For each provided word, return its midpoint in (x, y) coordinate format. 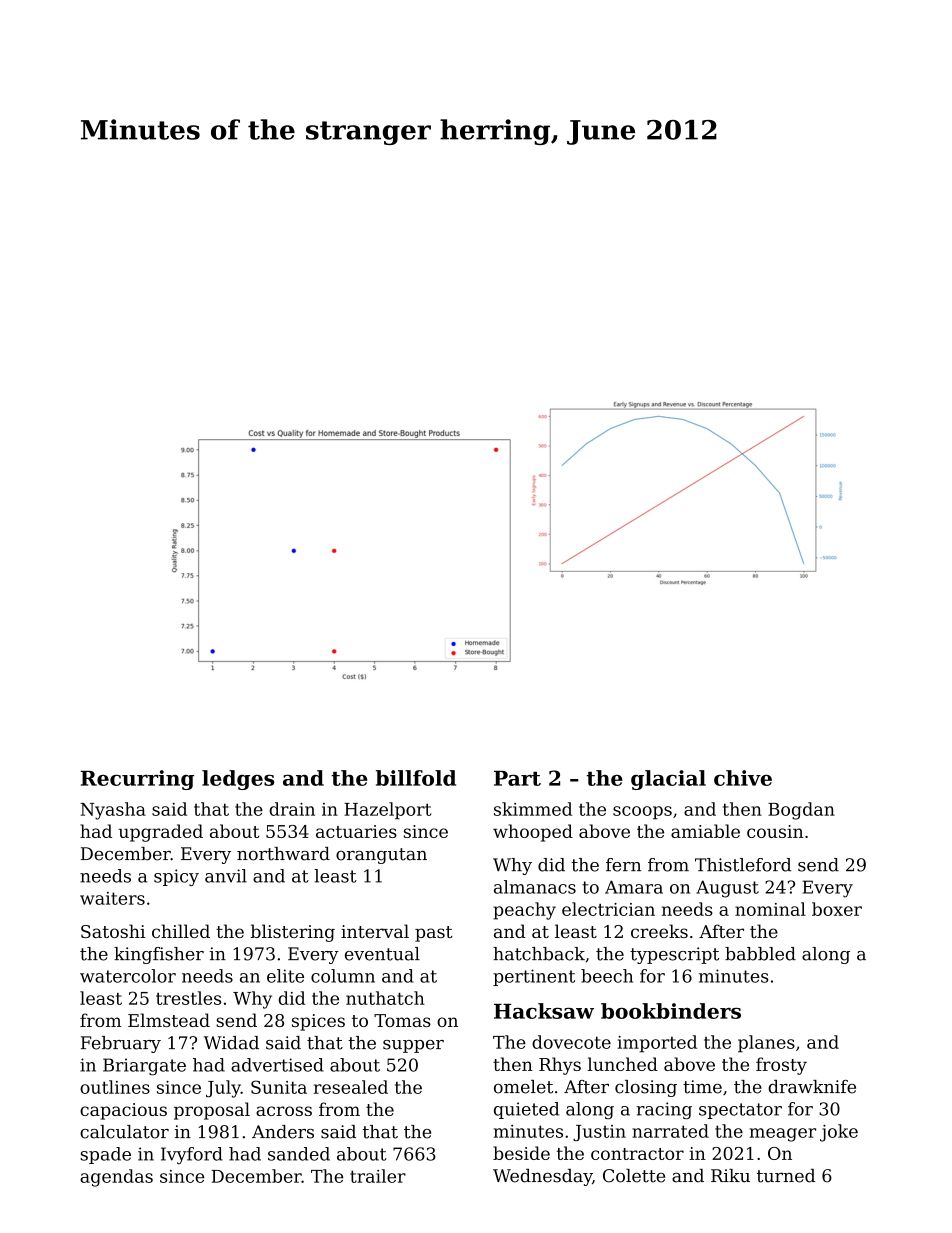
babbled (760, 954)
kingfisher (159, 955)
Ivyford (192, 1155)
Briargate (144, 1067)
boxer (837, 909)
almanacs (535, 887)
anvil (226, 876)
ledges (238, 780)
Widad (231, 1043)
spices (318, 1022)
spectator (740, 1111)
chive (743, 778)
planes (766, 1044)
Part (517, 778)
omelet (523, 1087)
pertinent (534, 977)
